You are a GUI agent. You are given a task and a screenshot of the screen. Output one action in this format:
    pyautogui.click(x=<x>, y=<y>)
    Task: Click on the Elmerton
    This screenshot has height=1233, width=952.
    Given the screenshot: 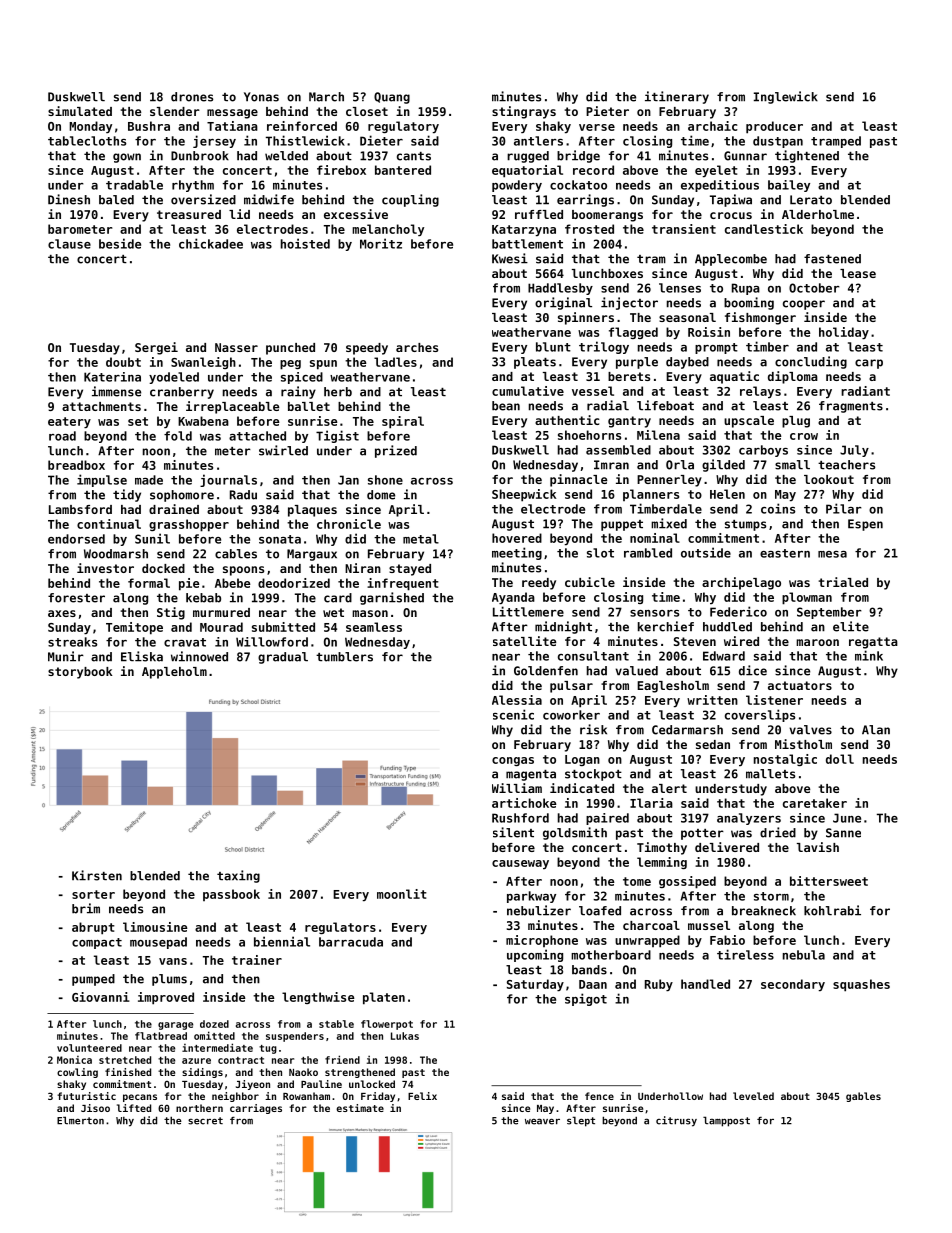 What is the action you would take?
    pyautogui.click(x=80, y=1120)
